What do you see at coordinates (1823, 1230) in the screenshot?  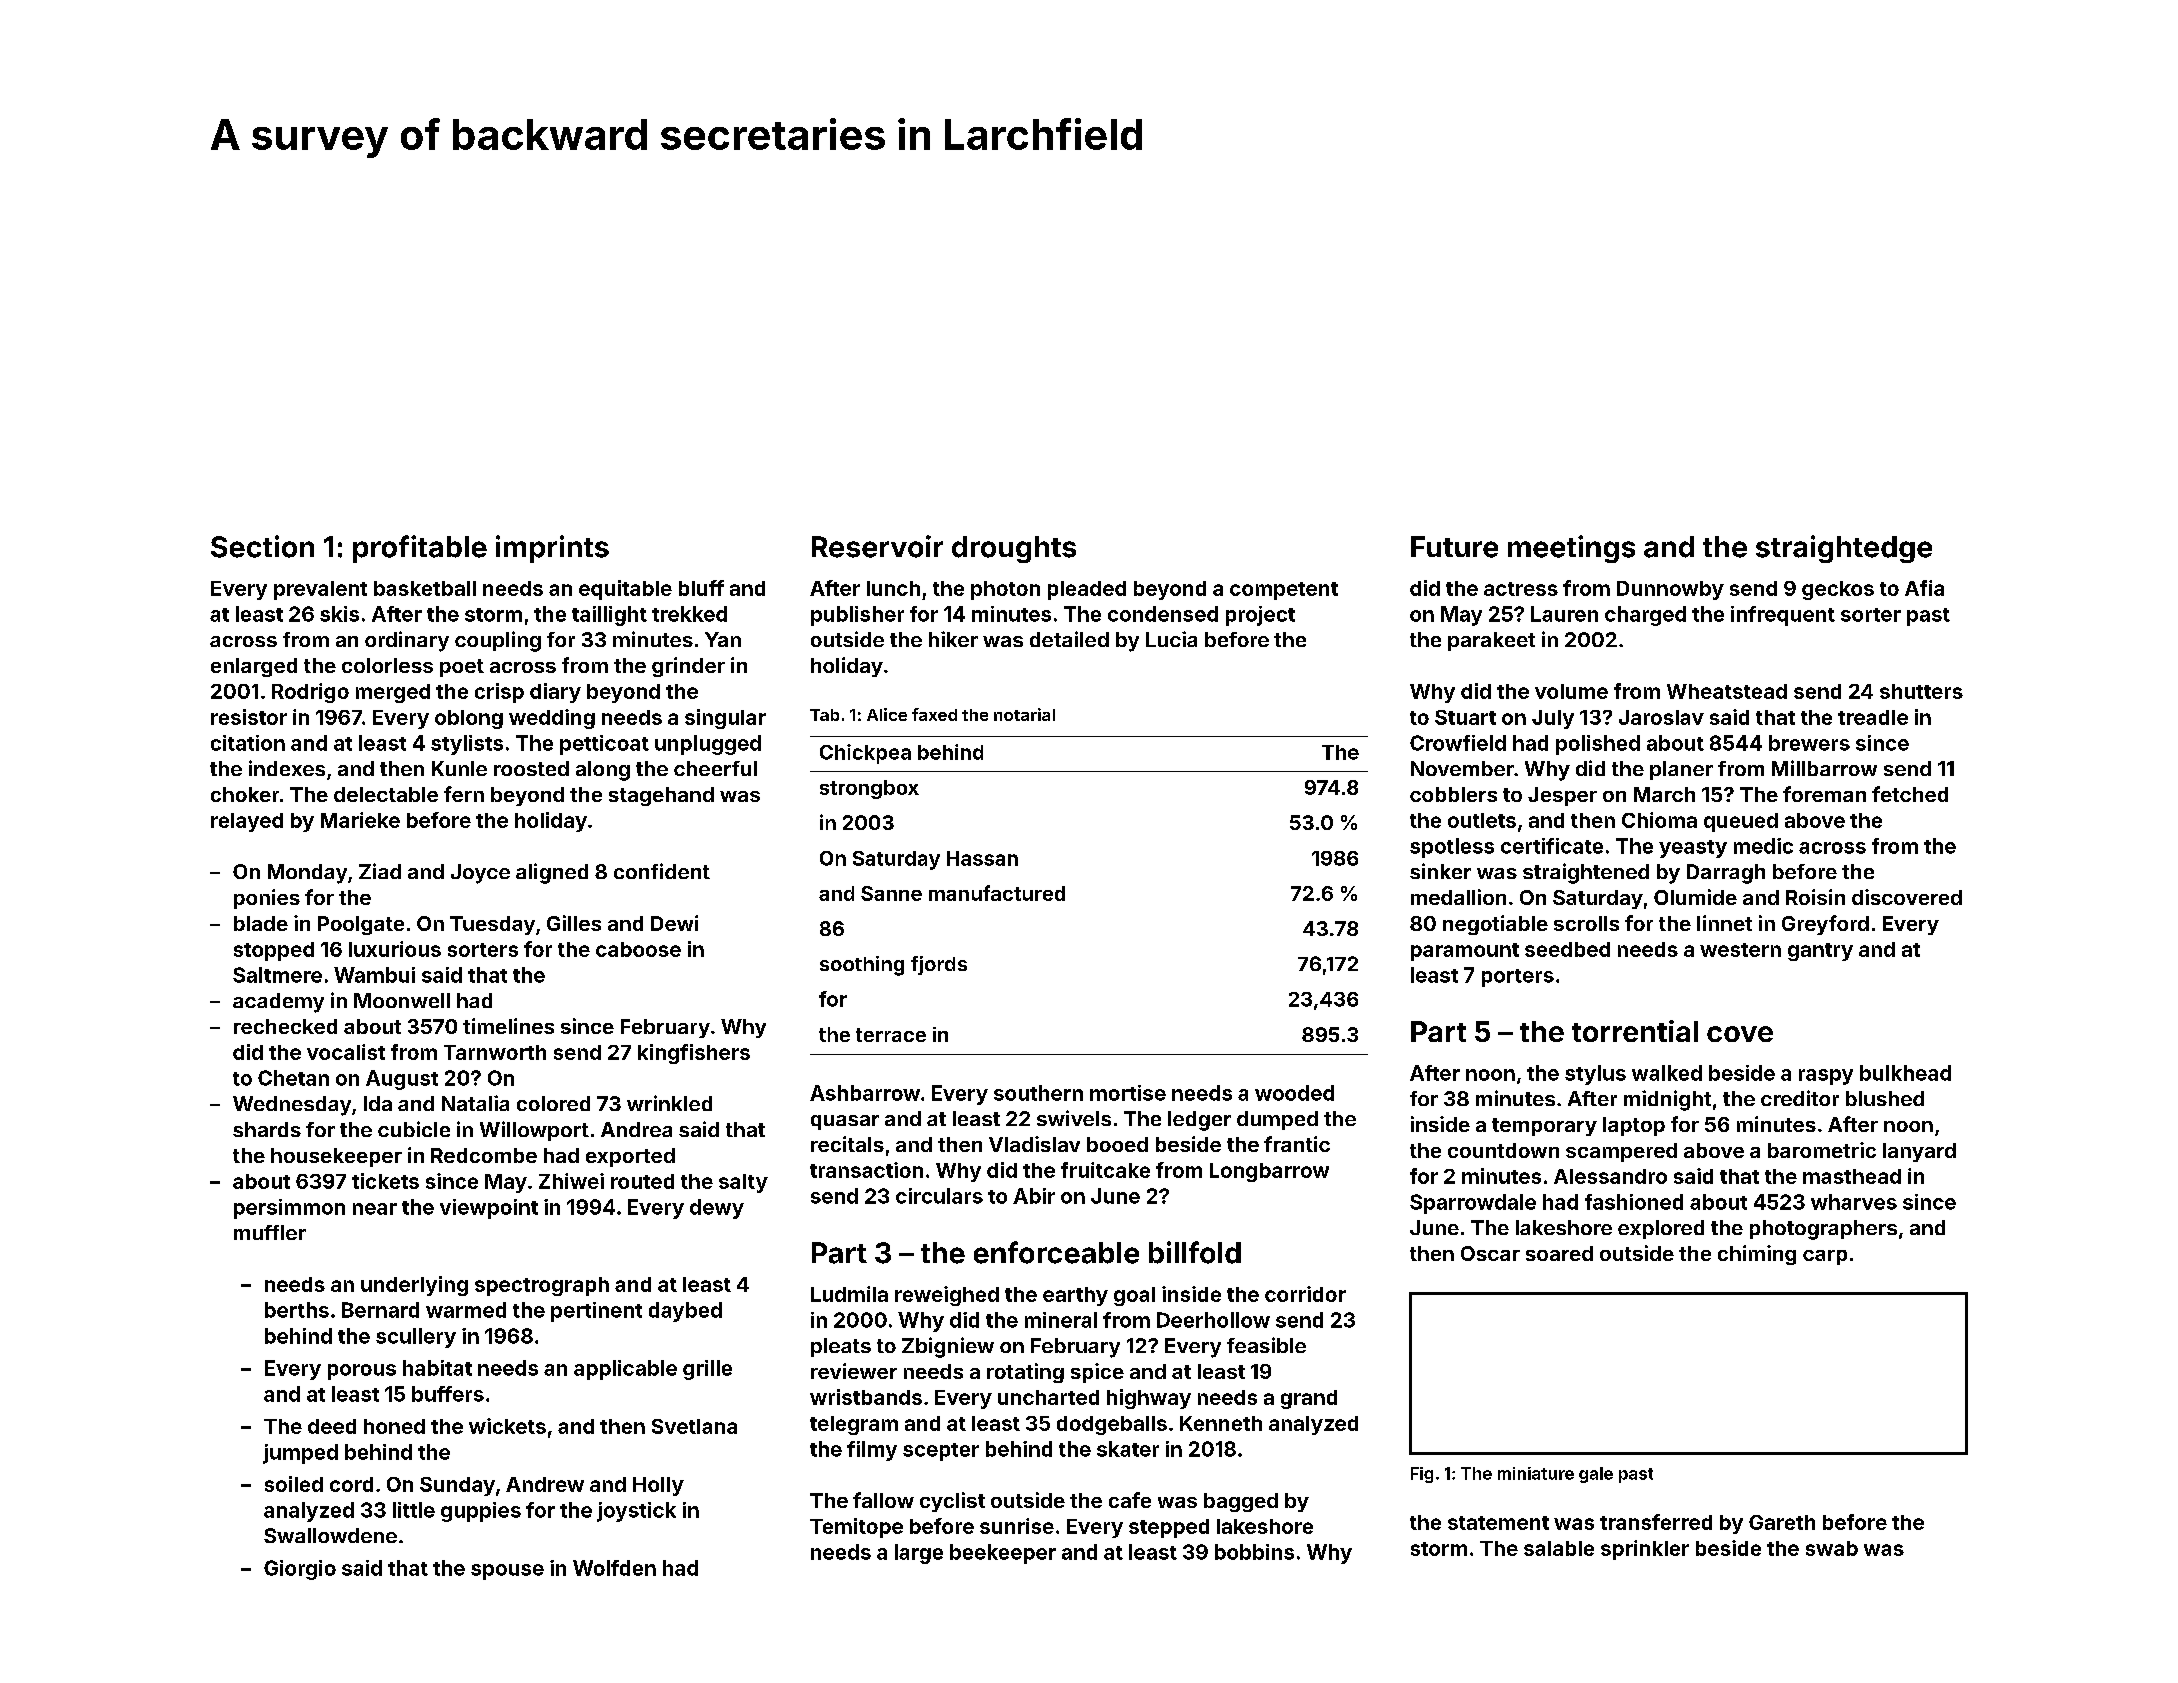 I see `photographers` at bounding box center [1823, 1230].
